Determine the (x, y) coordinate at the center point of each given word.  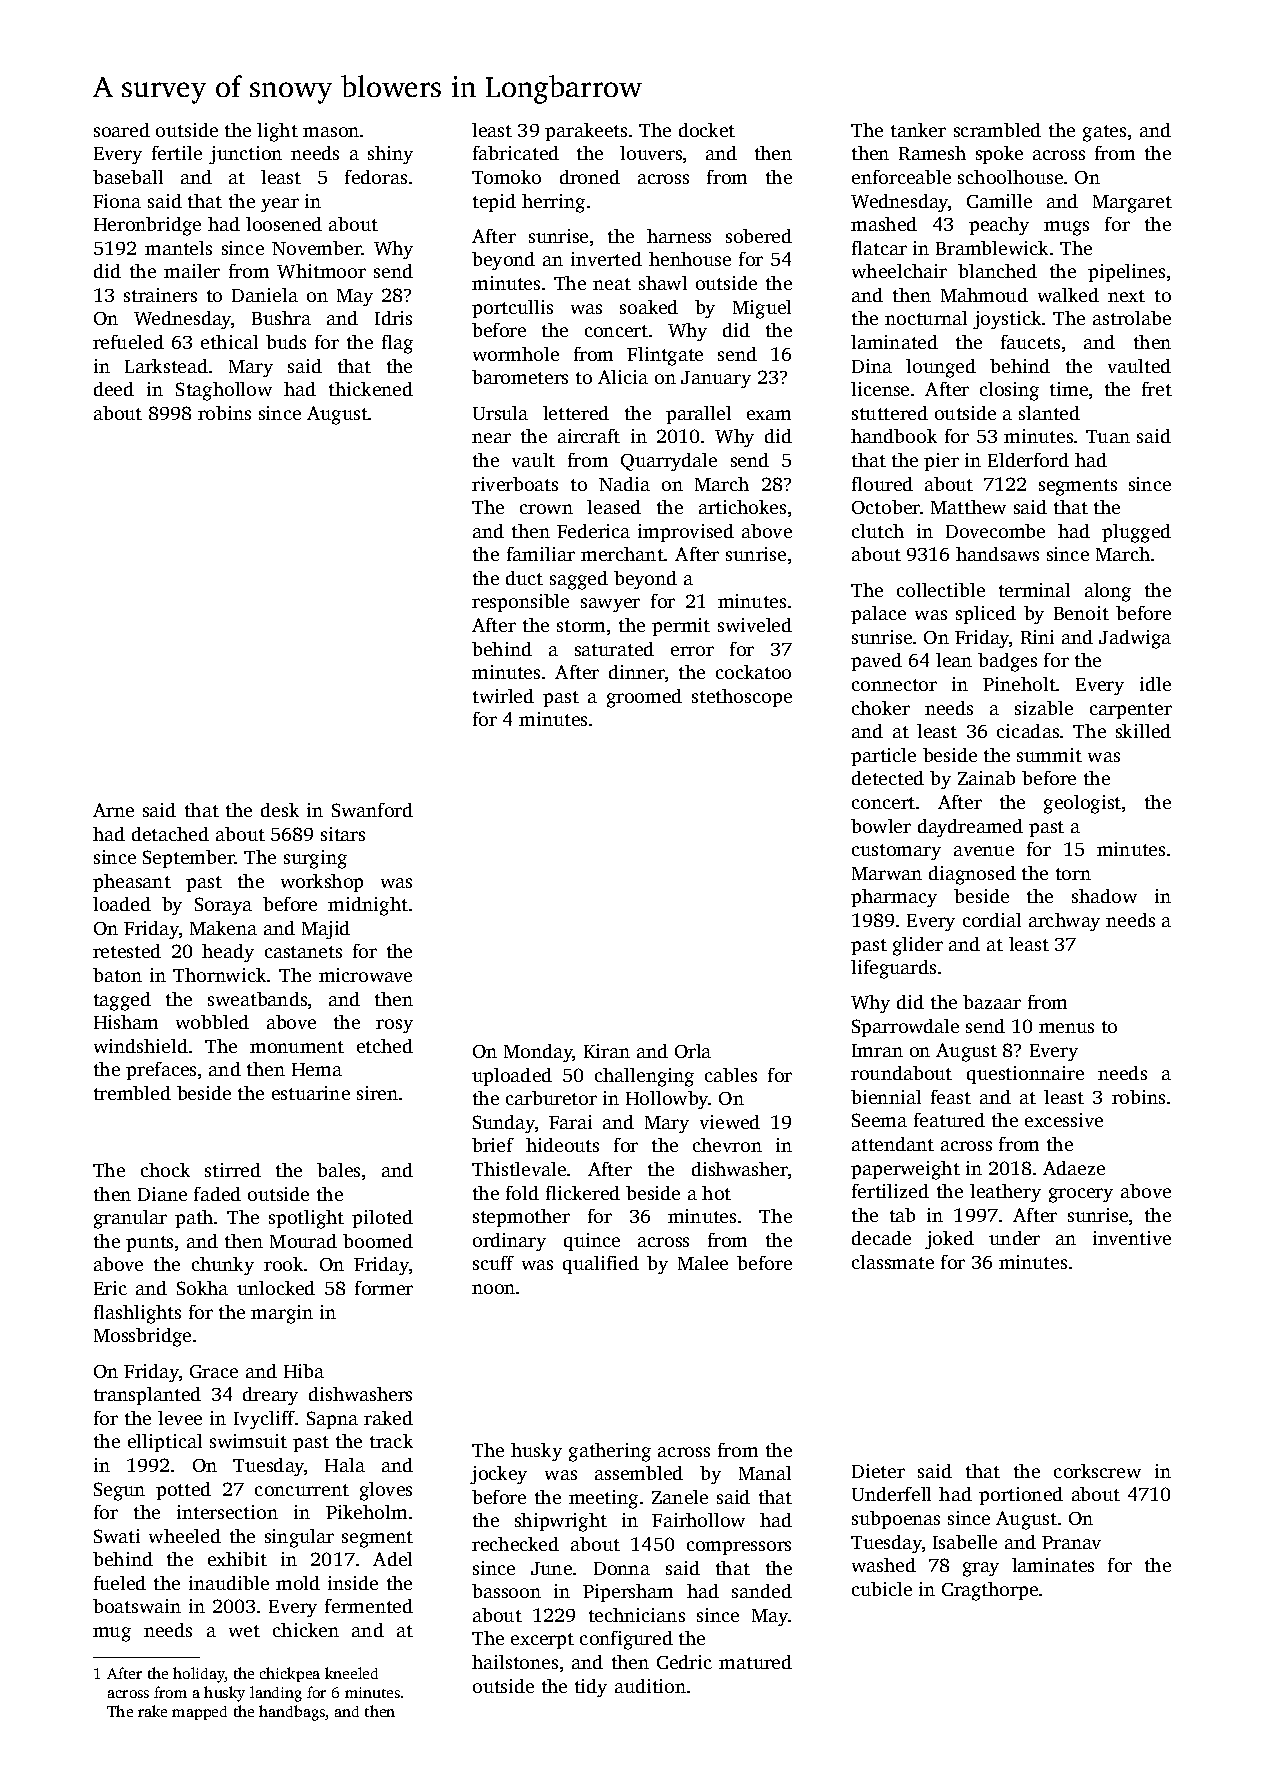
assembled (639, 1473)
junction (245, 155)
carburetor (551, 1098)
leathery (1005, 1193)
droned (590, 177)
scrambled (997, 130)
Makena (223, 928)
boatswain (137, 1606)
